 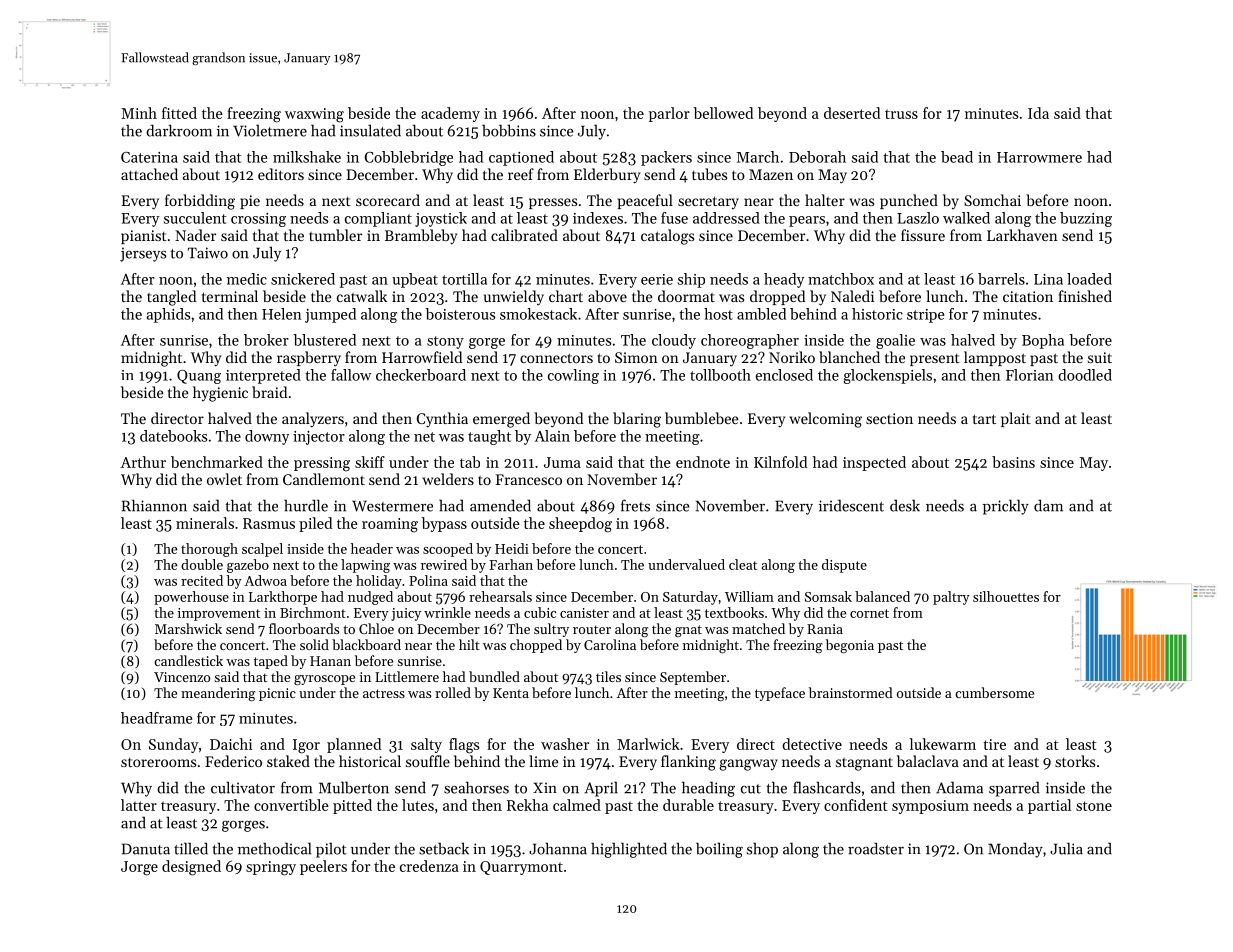 I want to click on begonia, so click(x=850, y=646).
